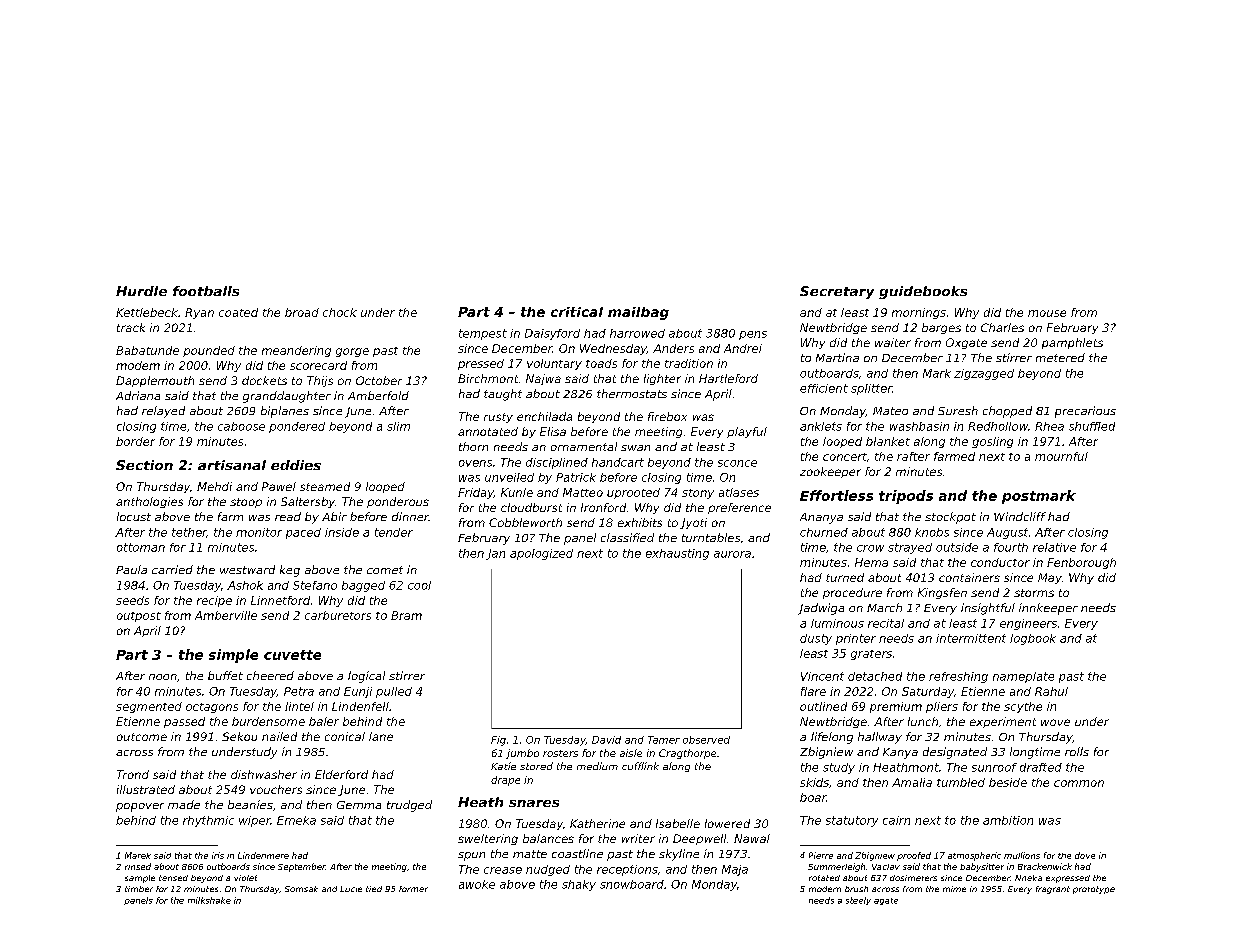 Image resolution: width=1233 pixels, height=952 pixels. I want to click on unveiled, so click(509, 477).
